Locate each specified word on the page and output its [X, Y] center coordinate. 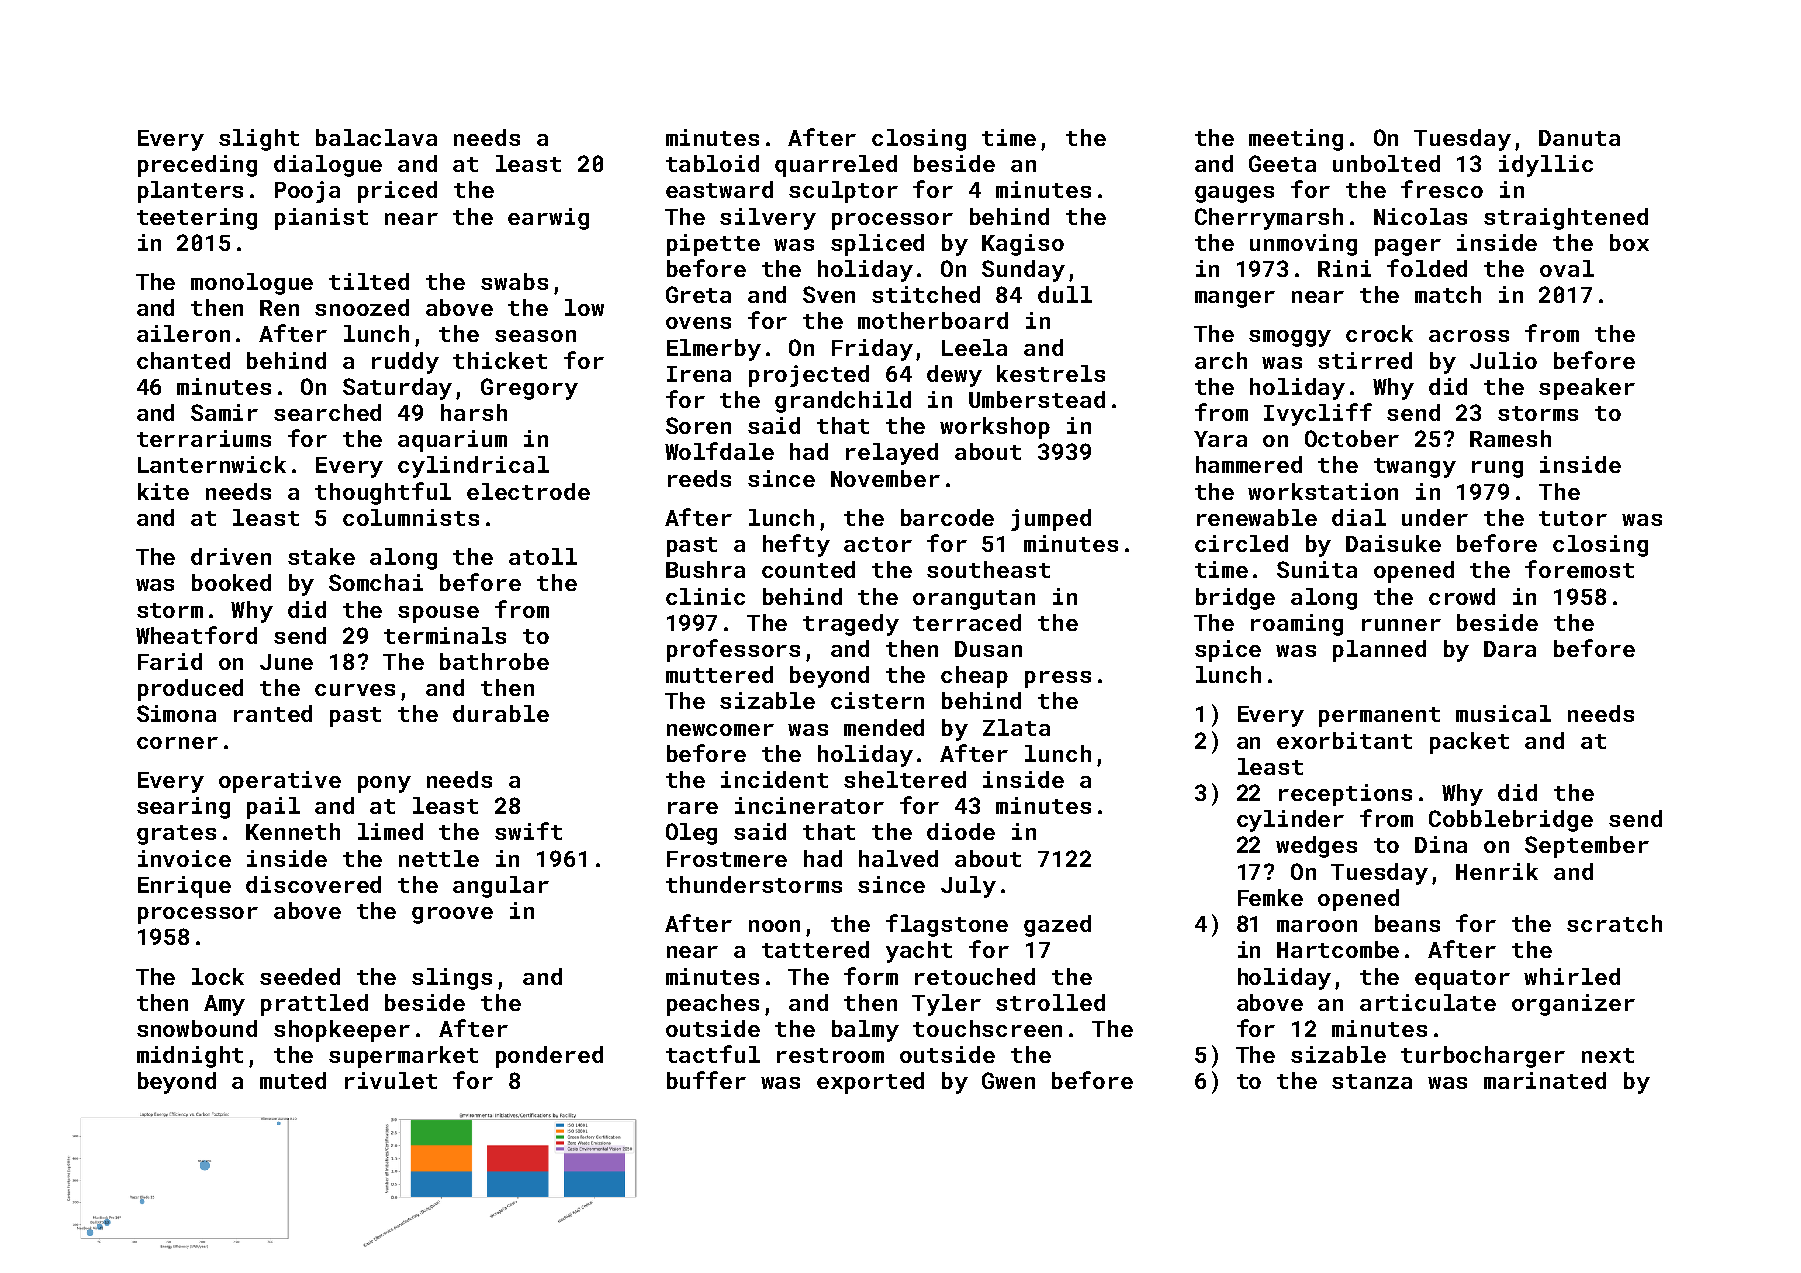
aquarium [452, 441]
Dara [1510, 649]
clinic [705, 596]
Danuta [1579, 138]
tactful [713, 1054]
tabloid [712, 163]
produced [190, 690]
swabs [514, 281]
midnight [190, 1057]
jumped [1051, 520]
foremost [1579, 569]
